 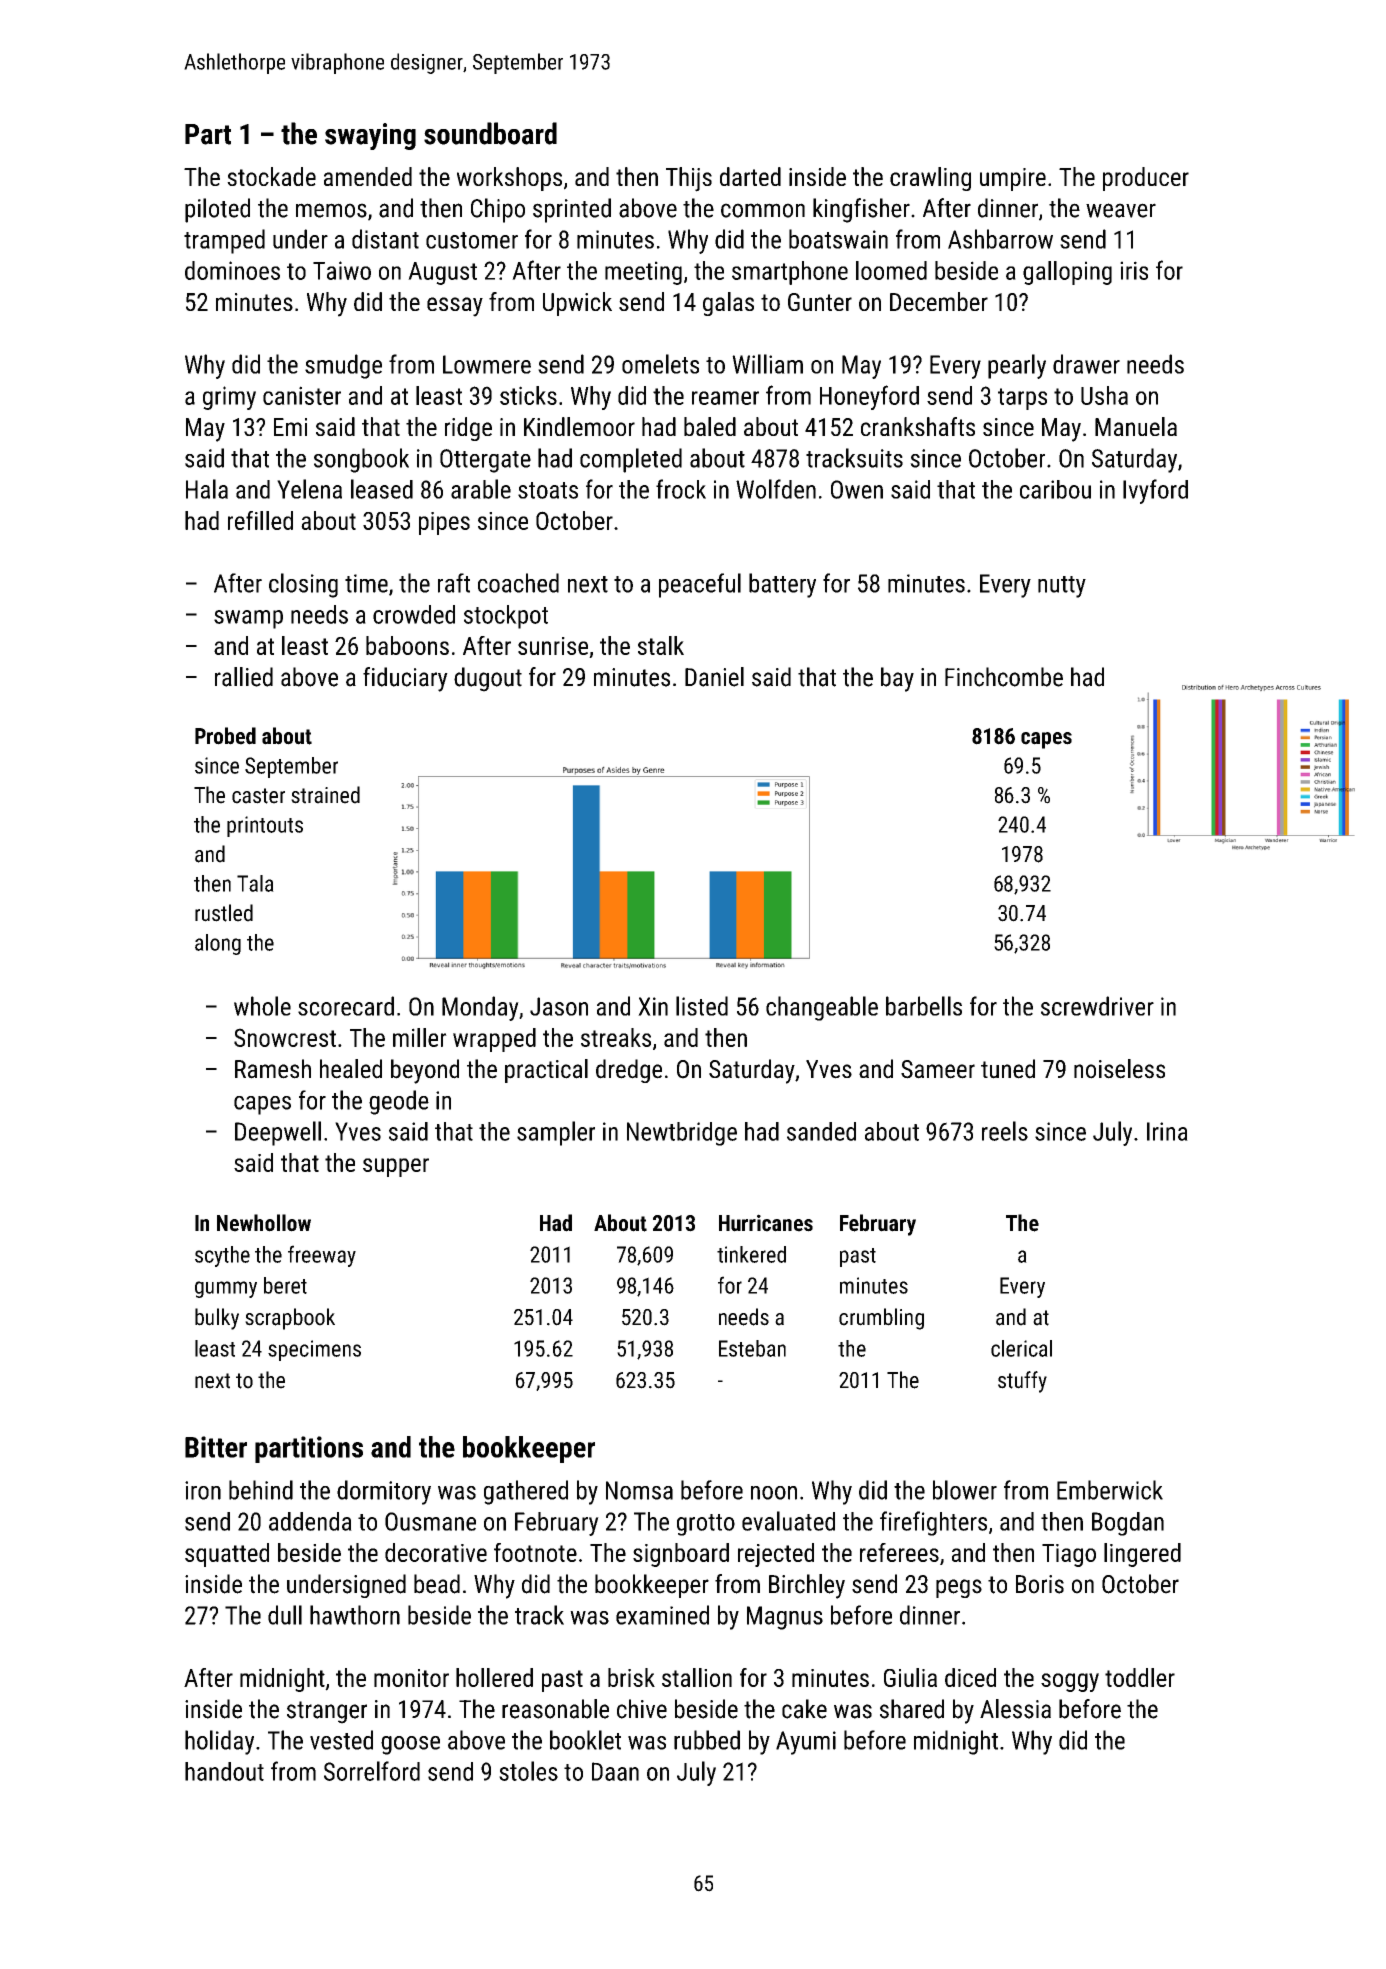 What do you see at coordinates (454, 583) in the page?
I see `raft` at bounding box center [454, 583].
